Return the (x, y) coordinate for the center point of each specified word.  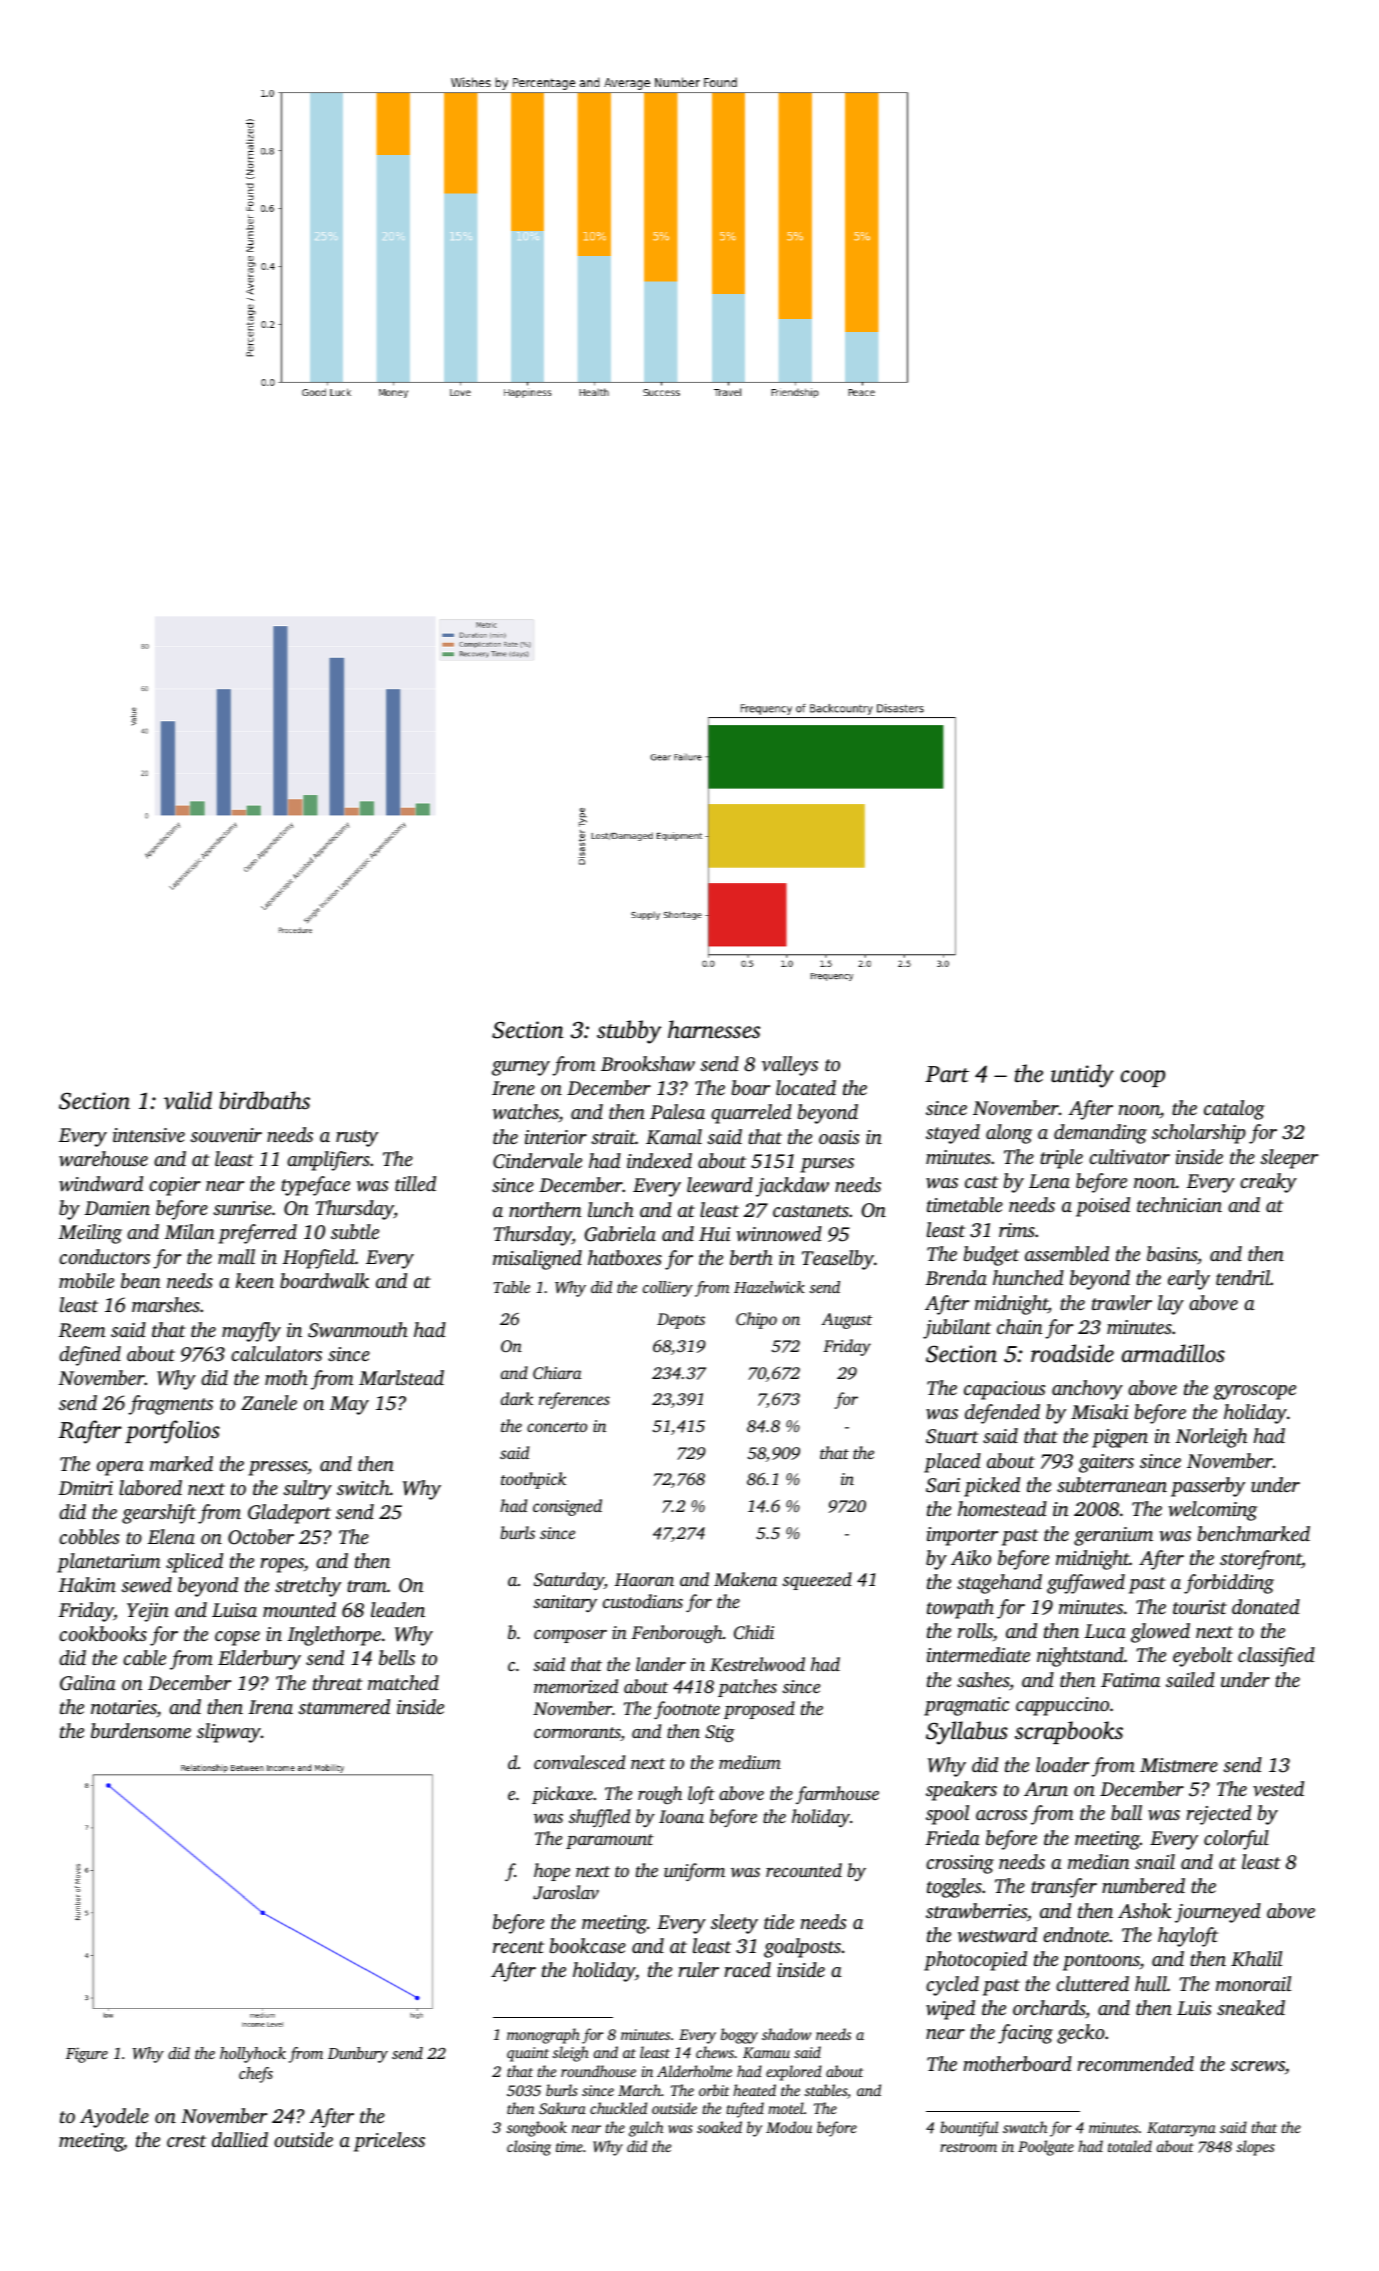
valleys (790, 1066)
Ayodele (114, 2118)
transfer (1064, 1888)
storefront (1261, 1560)
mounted (299, 1609)
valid (188, 1100)
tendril (1243, 1277)
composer (570, 1636)
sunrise (242, 1208)
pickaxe (562, 1795)
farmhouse (837, 1795)
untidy (1082, 1076)
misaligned (537, 1260)
